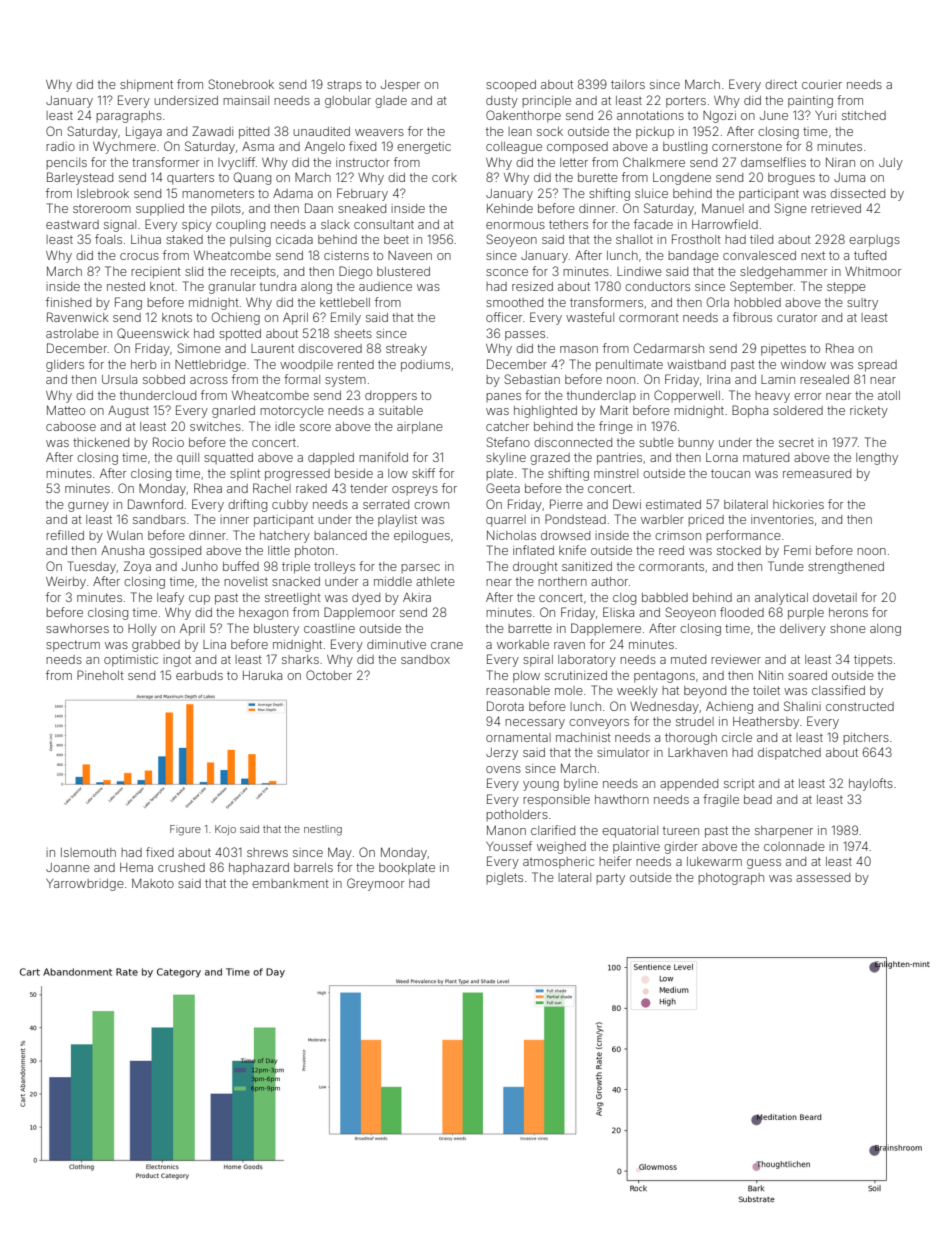  I want to click on Figure, so click(185, 830).
